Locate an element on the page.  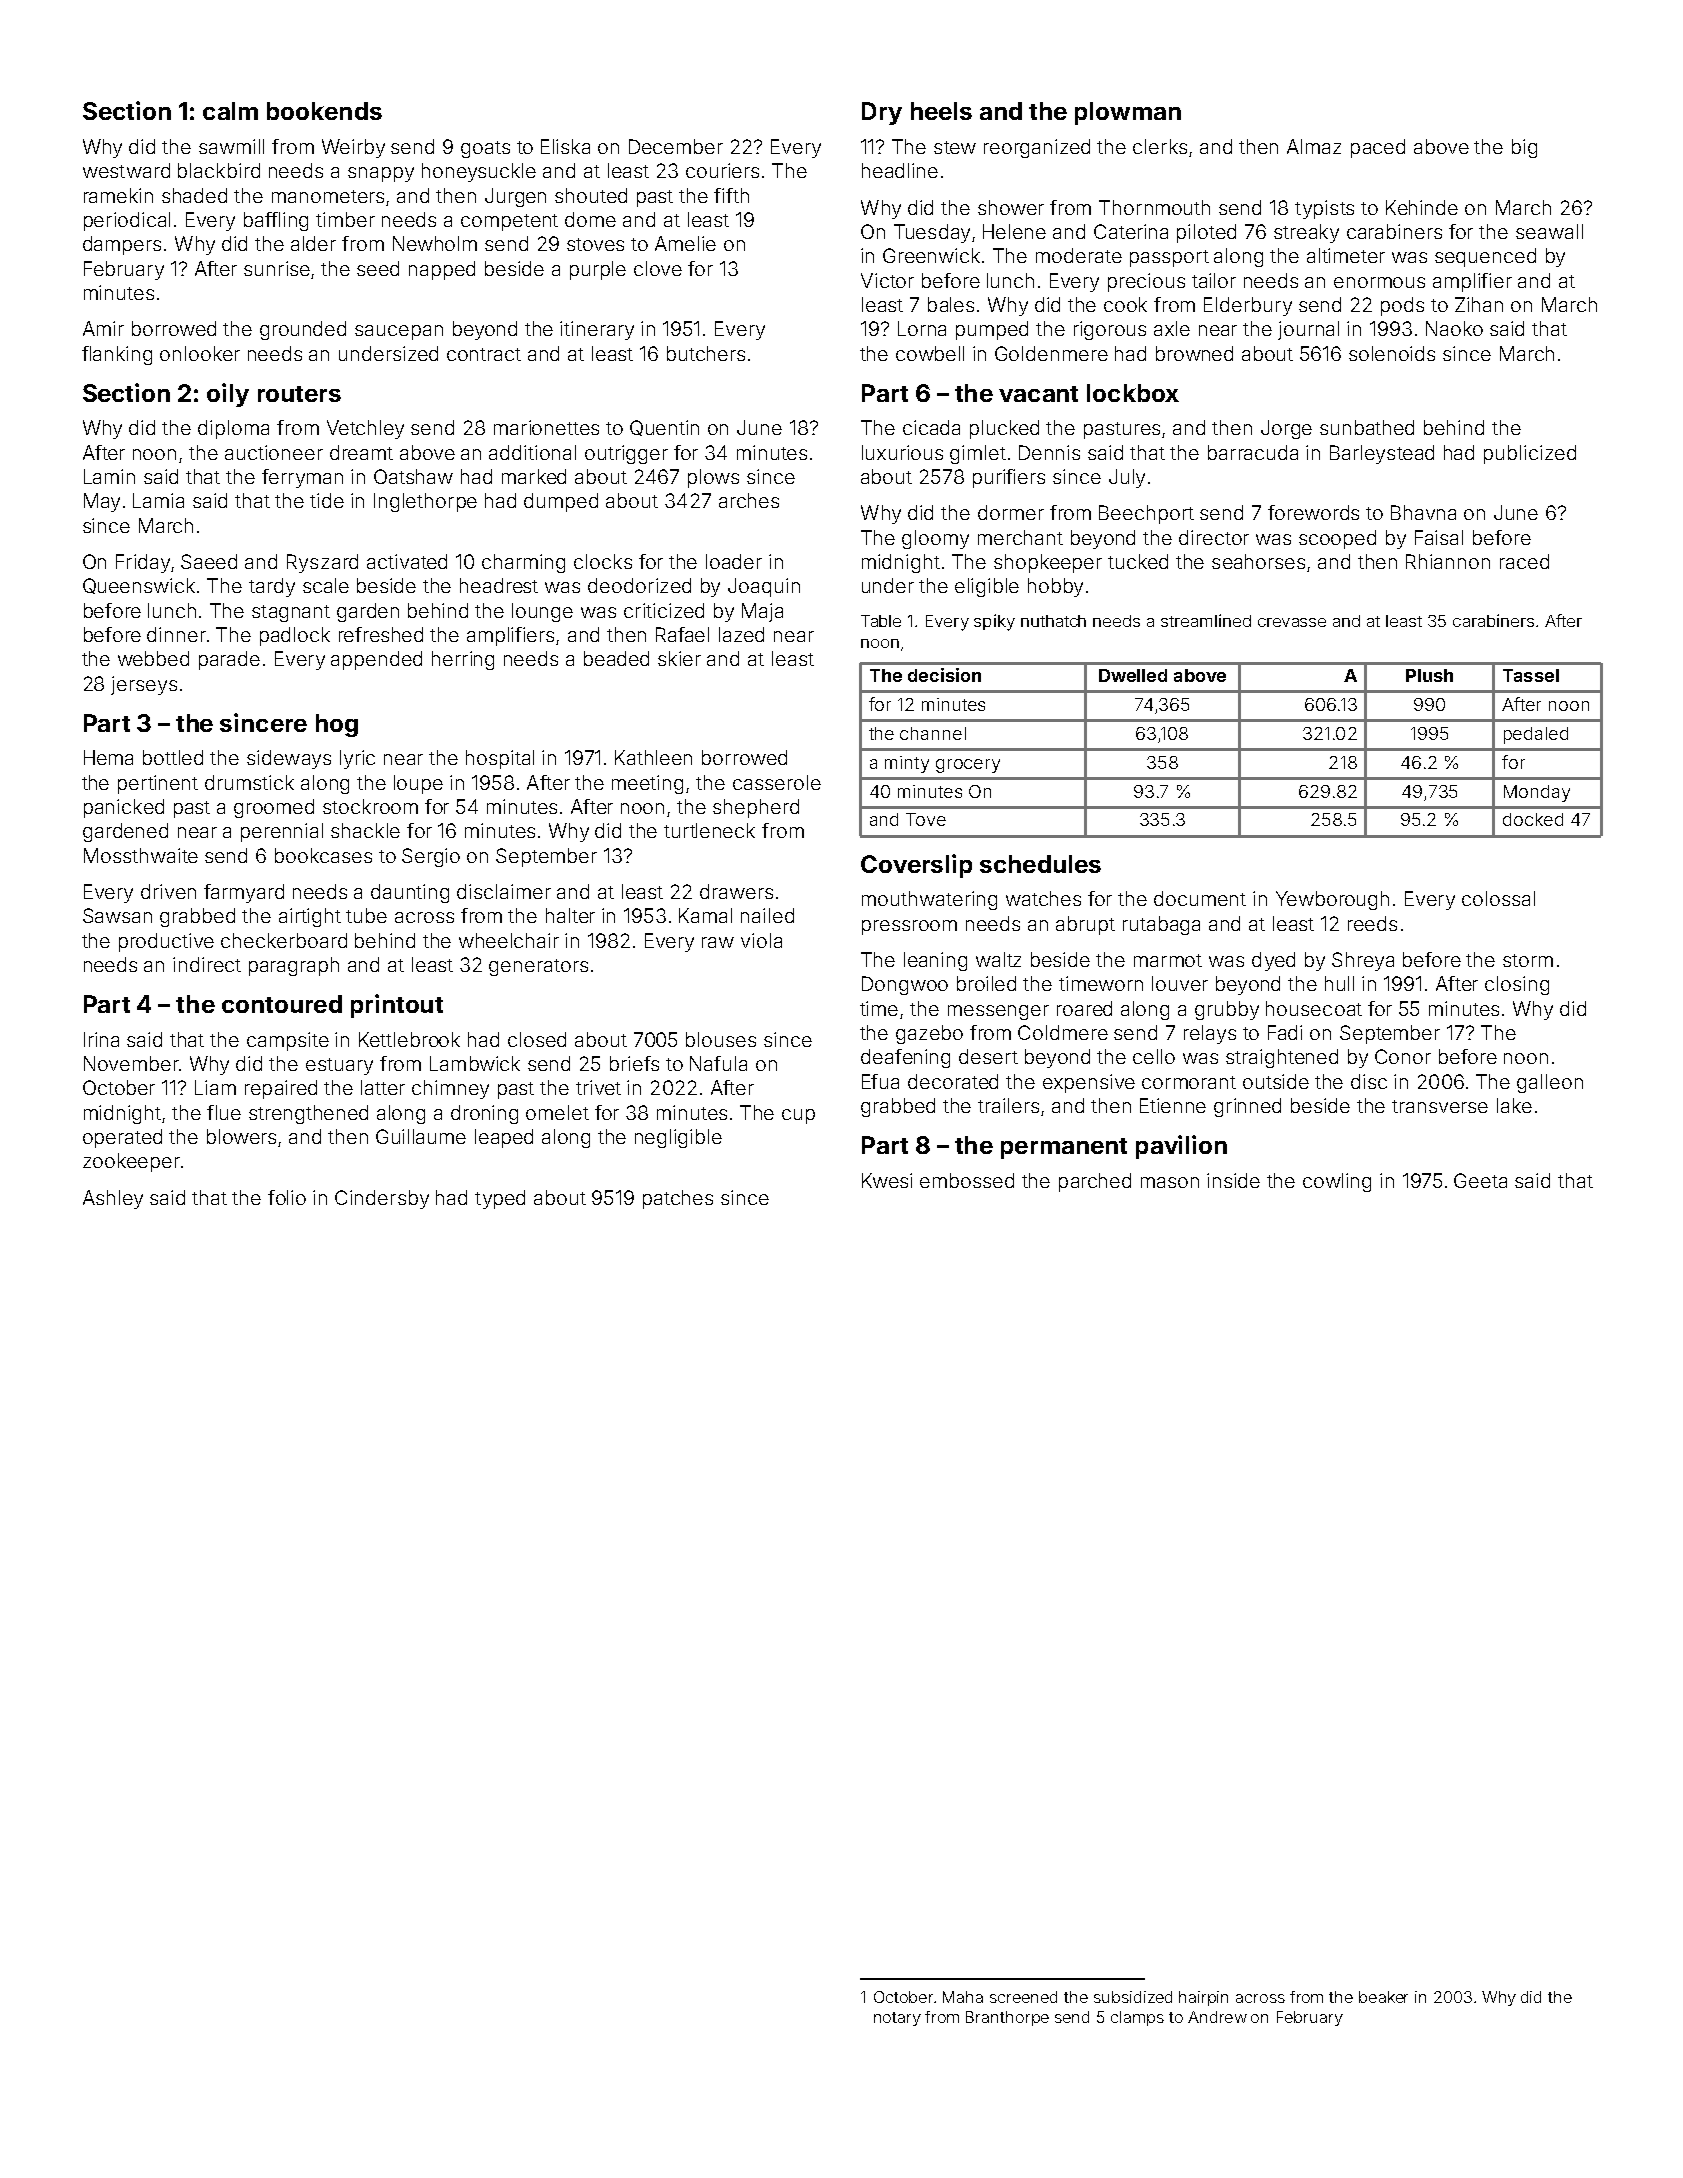
minty is located at coordinates (907, 764).
